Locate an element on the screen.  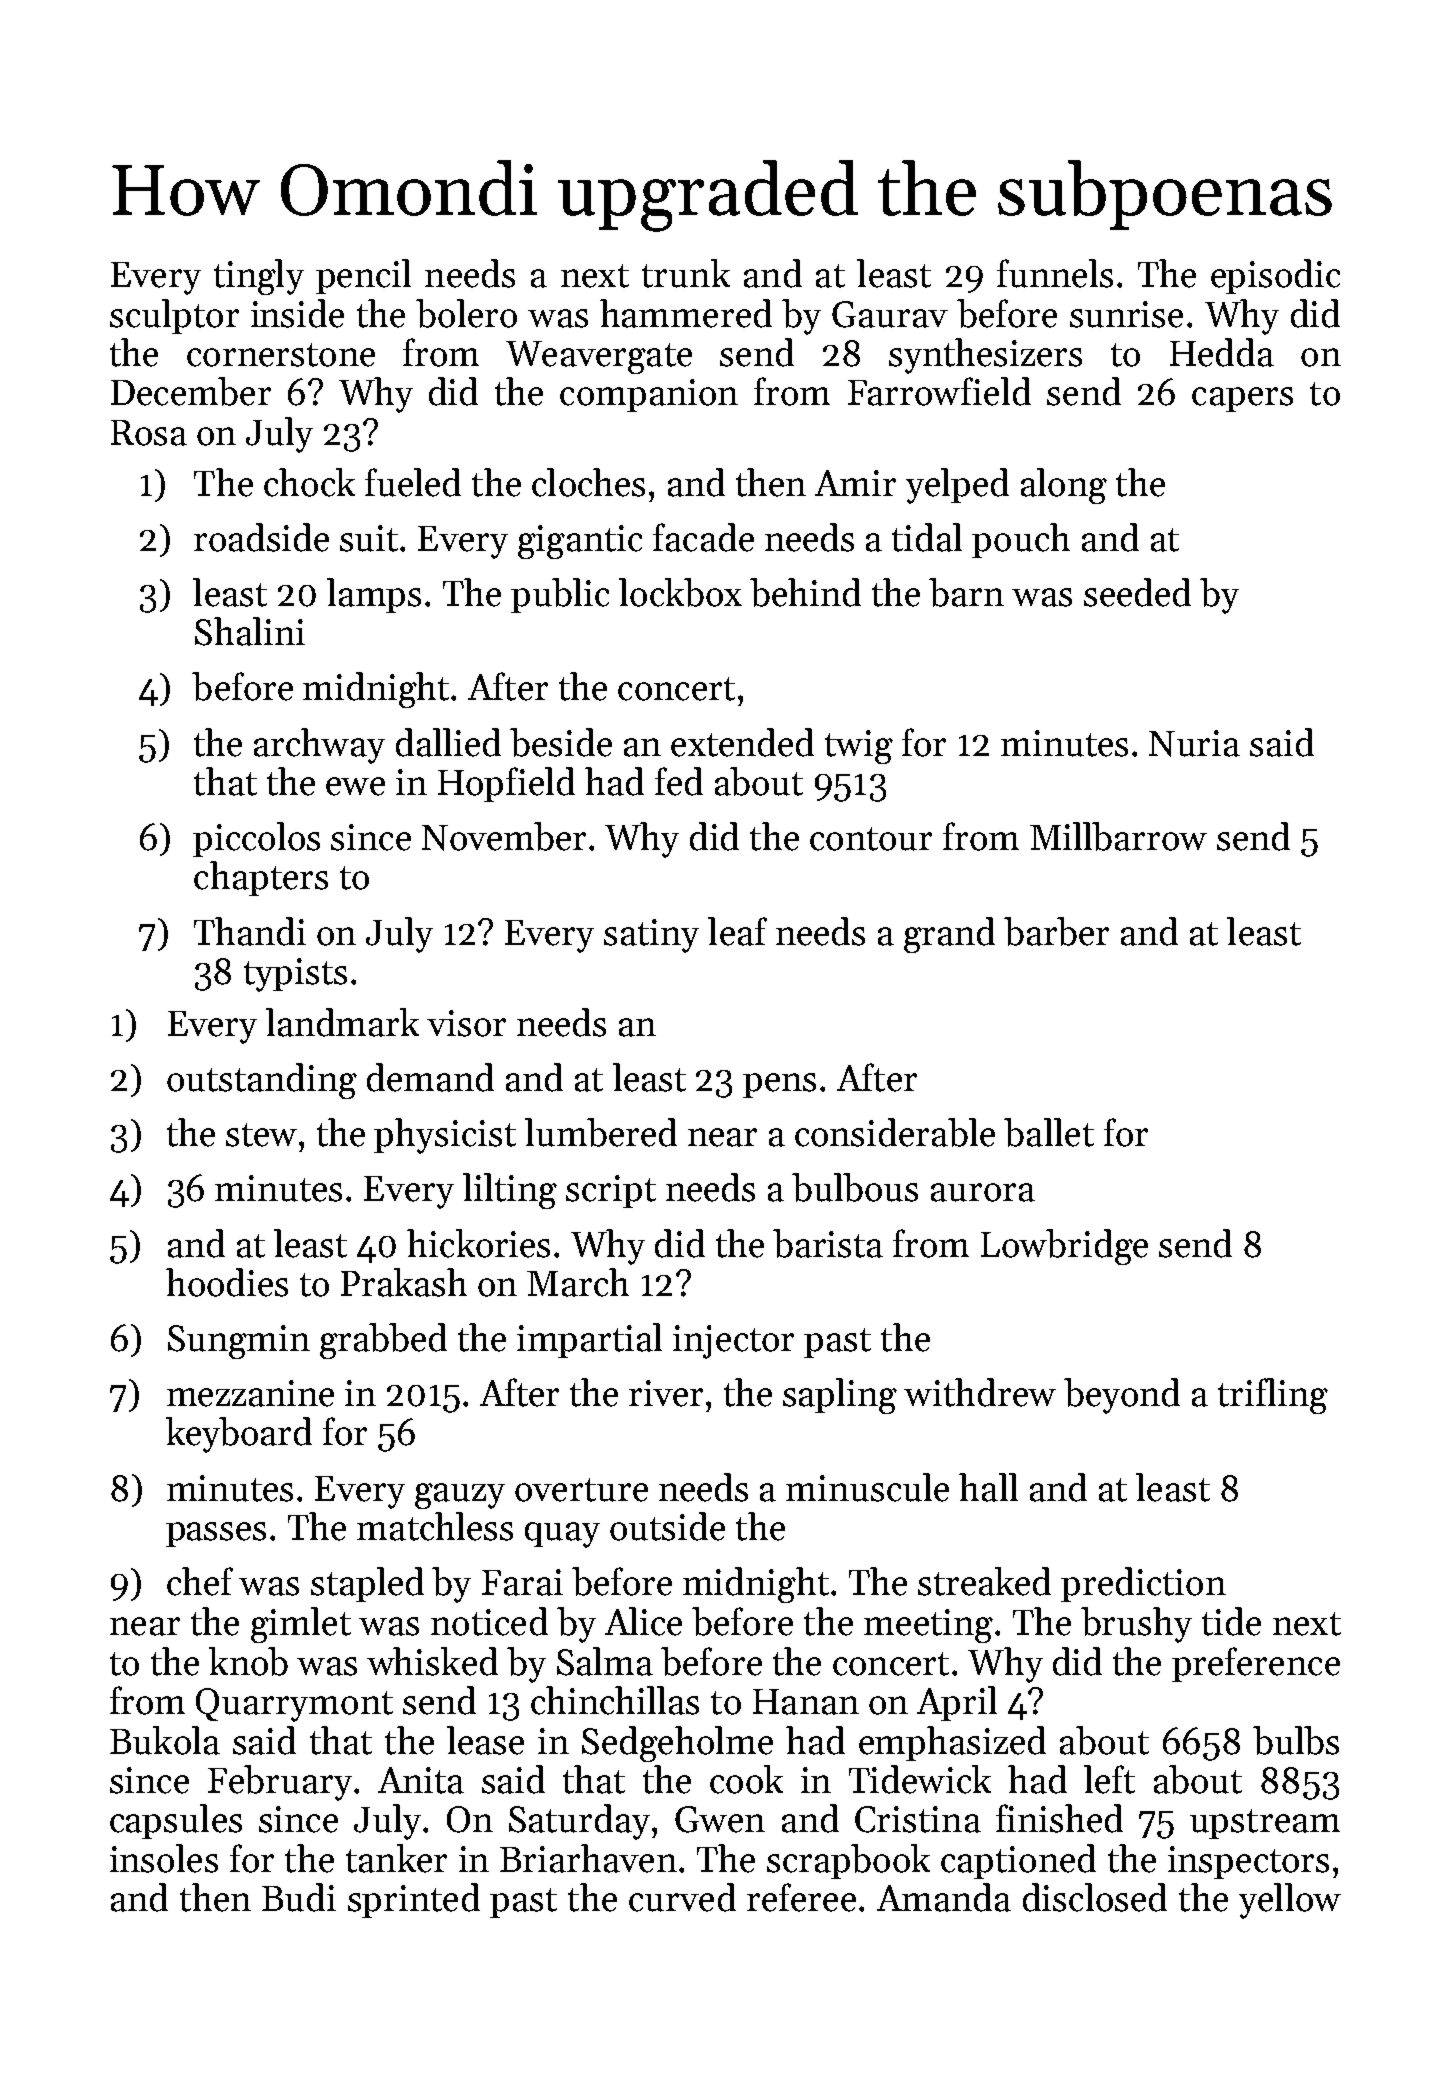
trifling is located at coordinates (1273, 1396).
